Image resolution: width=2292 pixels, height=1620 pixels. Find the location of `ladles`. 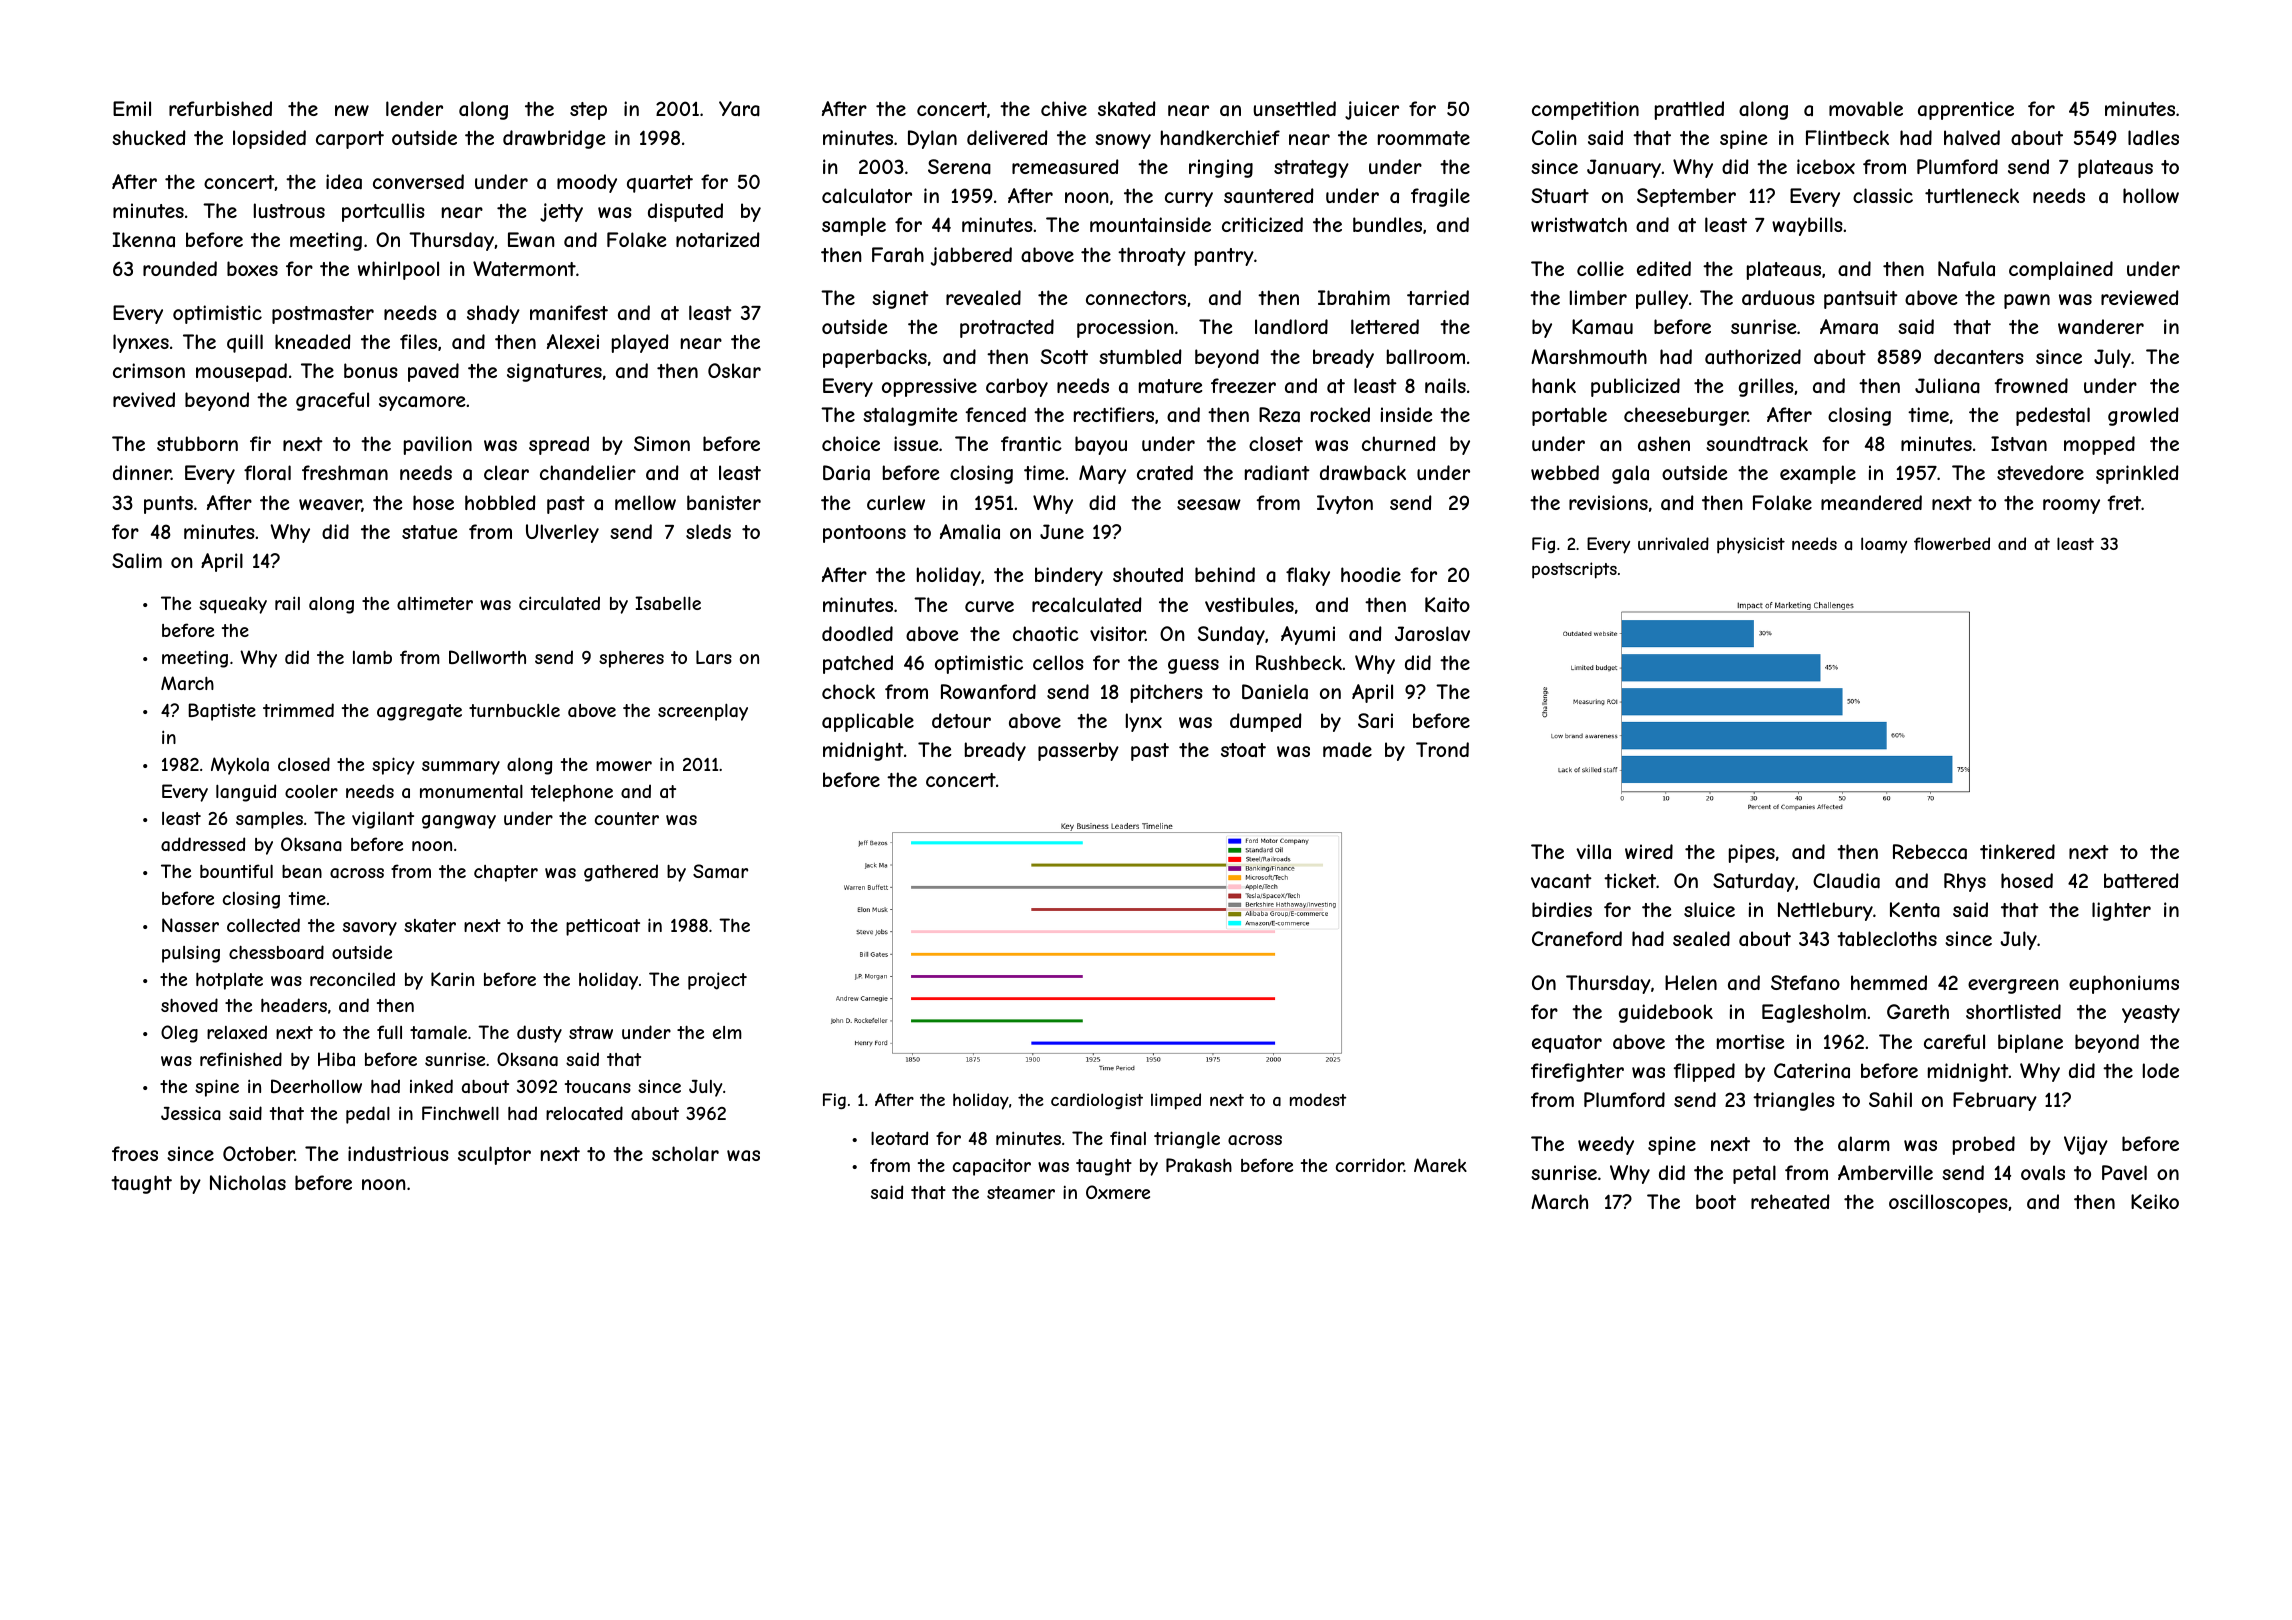

ladles is located at coordinates (2153, 138).
